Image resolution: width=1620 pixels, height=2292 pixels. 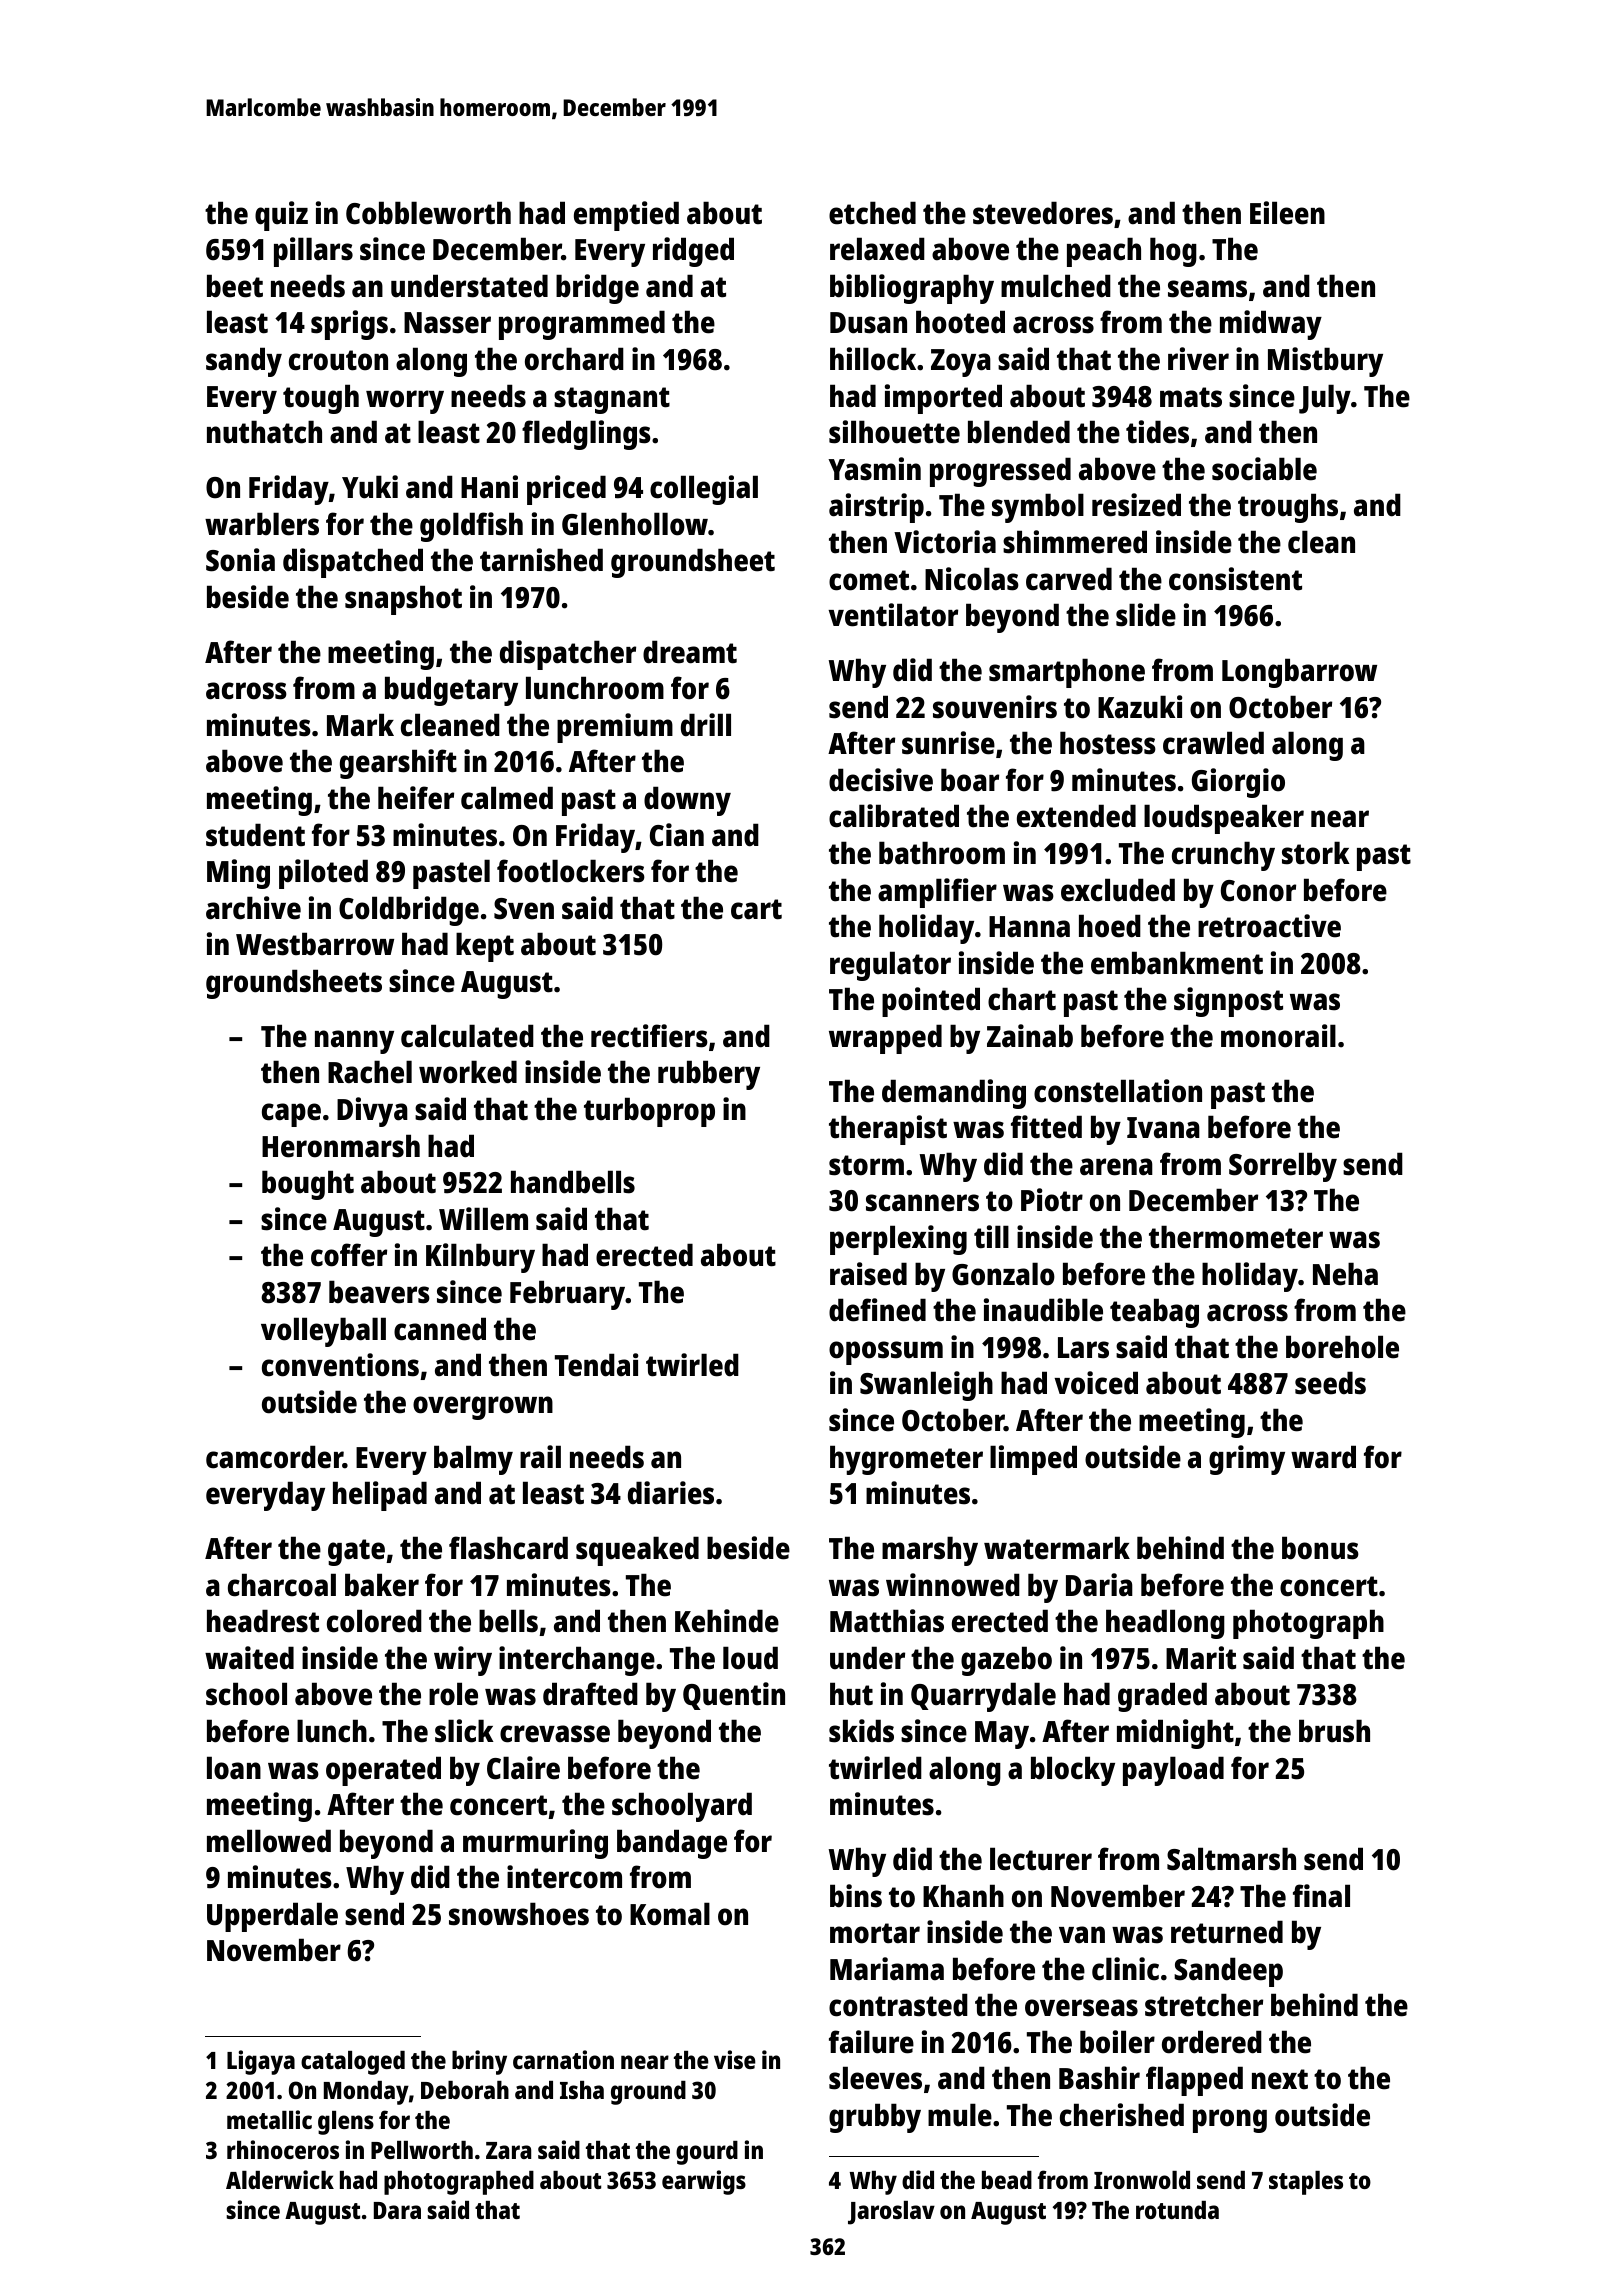 I want to click on stork, so click(x=1316, y=853).
